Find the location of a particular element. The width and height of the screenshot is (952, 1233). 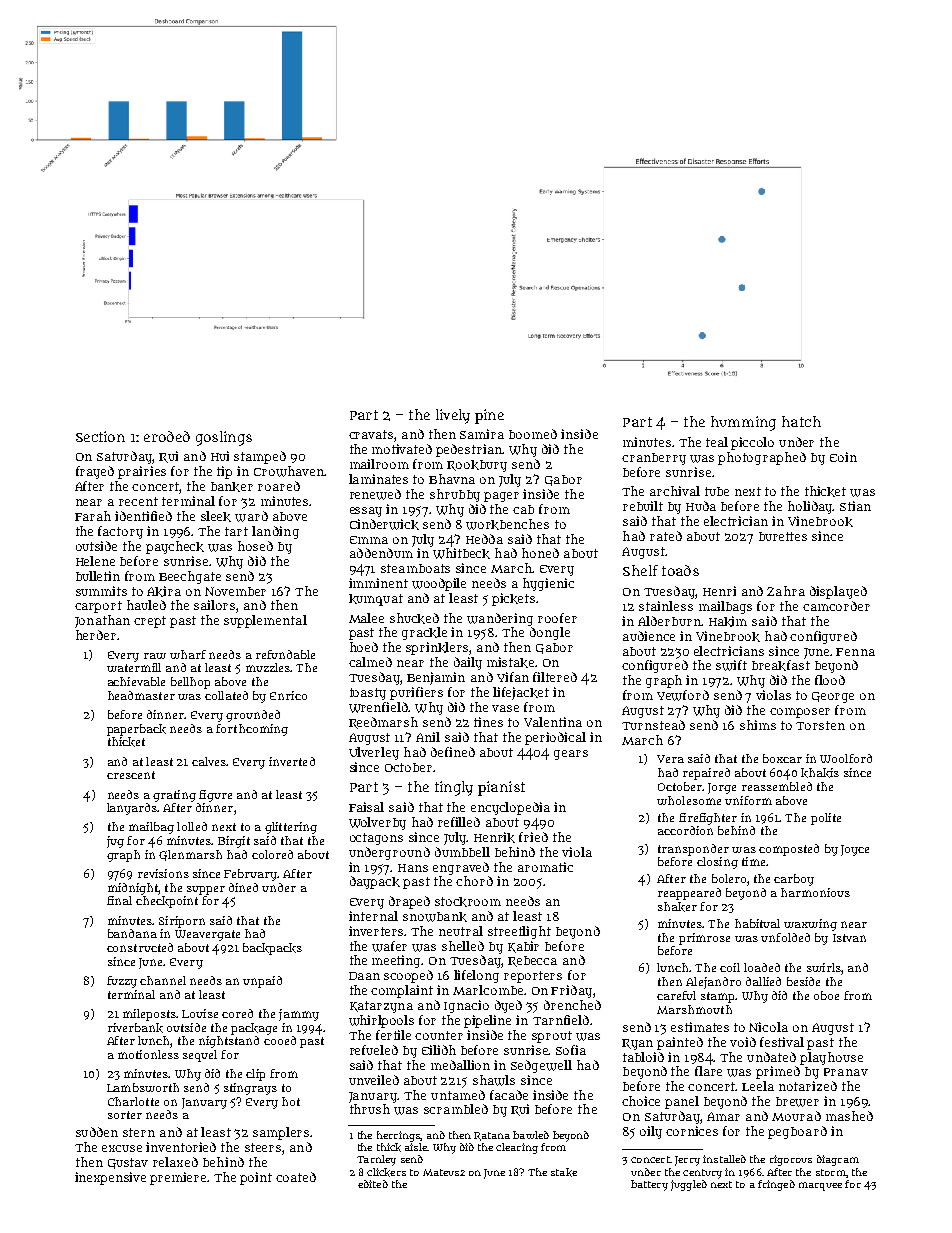

stockroom is located at coordinates (468, 902).
